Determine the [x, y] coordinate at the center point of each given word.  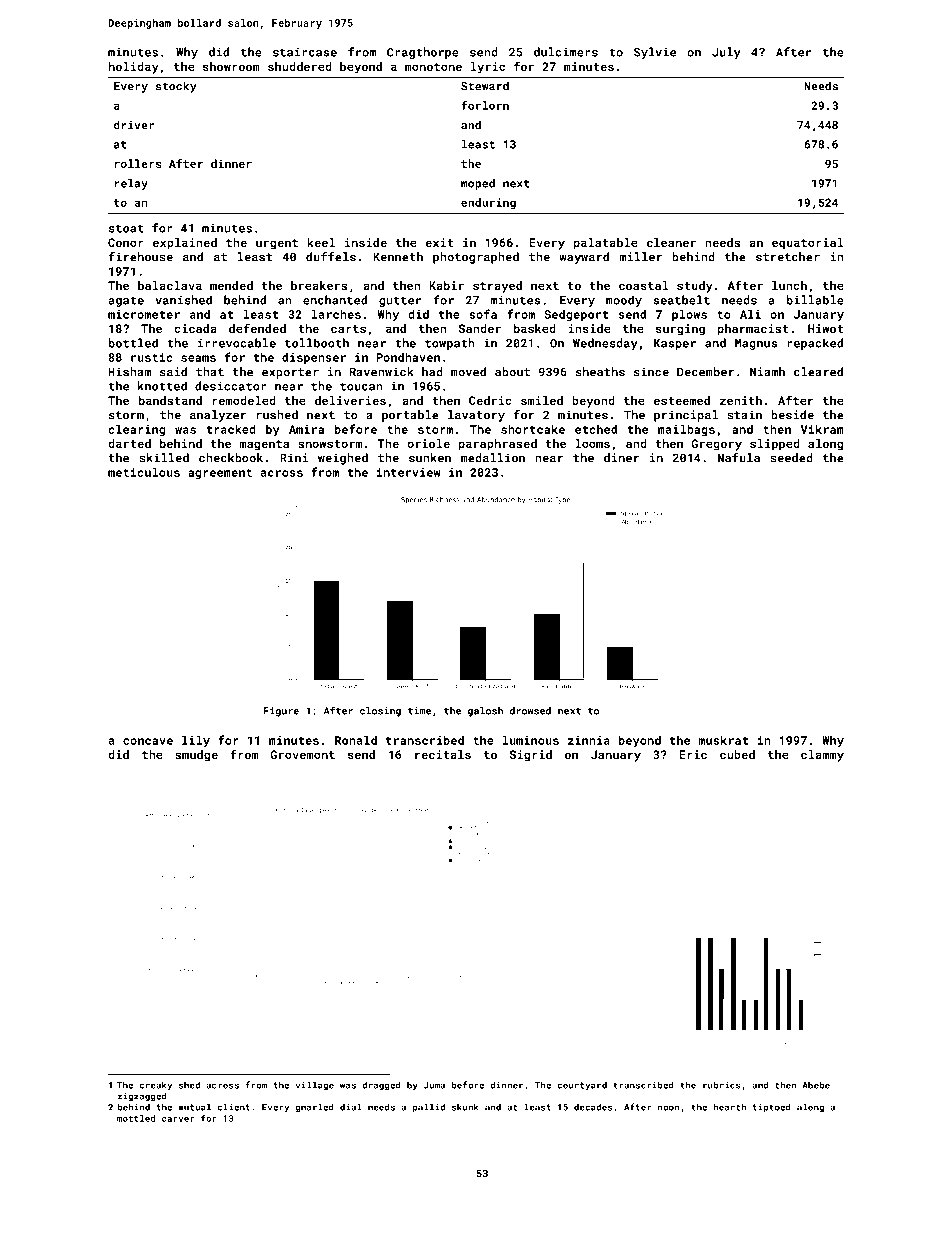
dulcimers [566, 52]
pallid [429, 1108]
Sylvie [655, 53]
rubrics [722, 1085]
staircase [305, 52]
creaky [156, 1085]
